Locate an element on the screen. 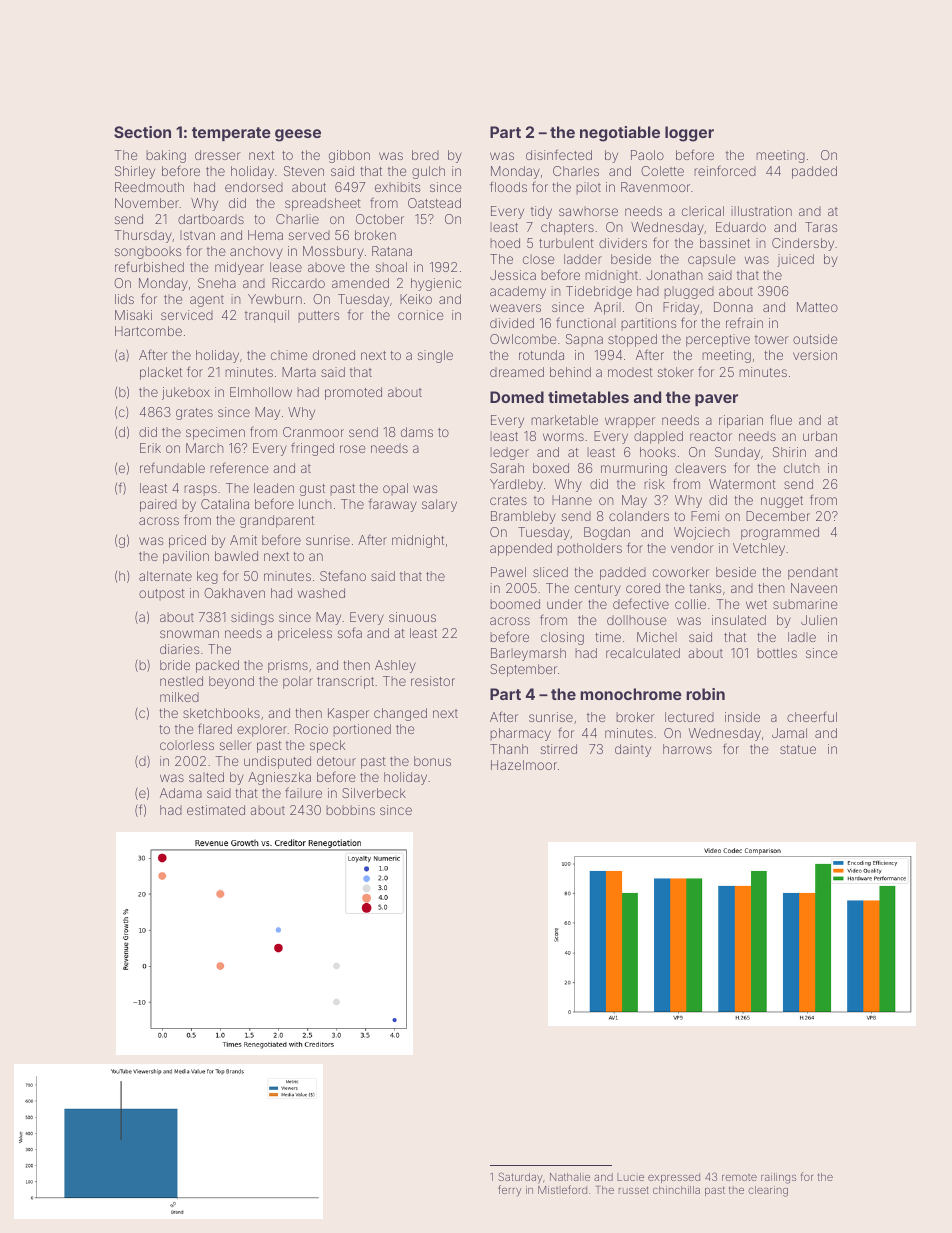 The width and height of the screenshot is (952, 1233). ferry is located at coordinates (509, 1191).
